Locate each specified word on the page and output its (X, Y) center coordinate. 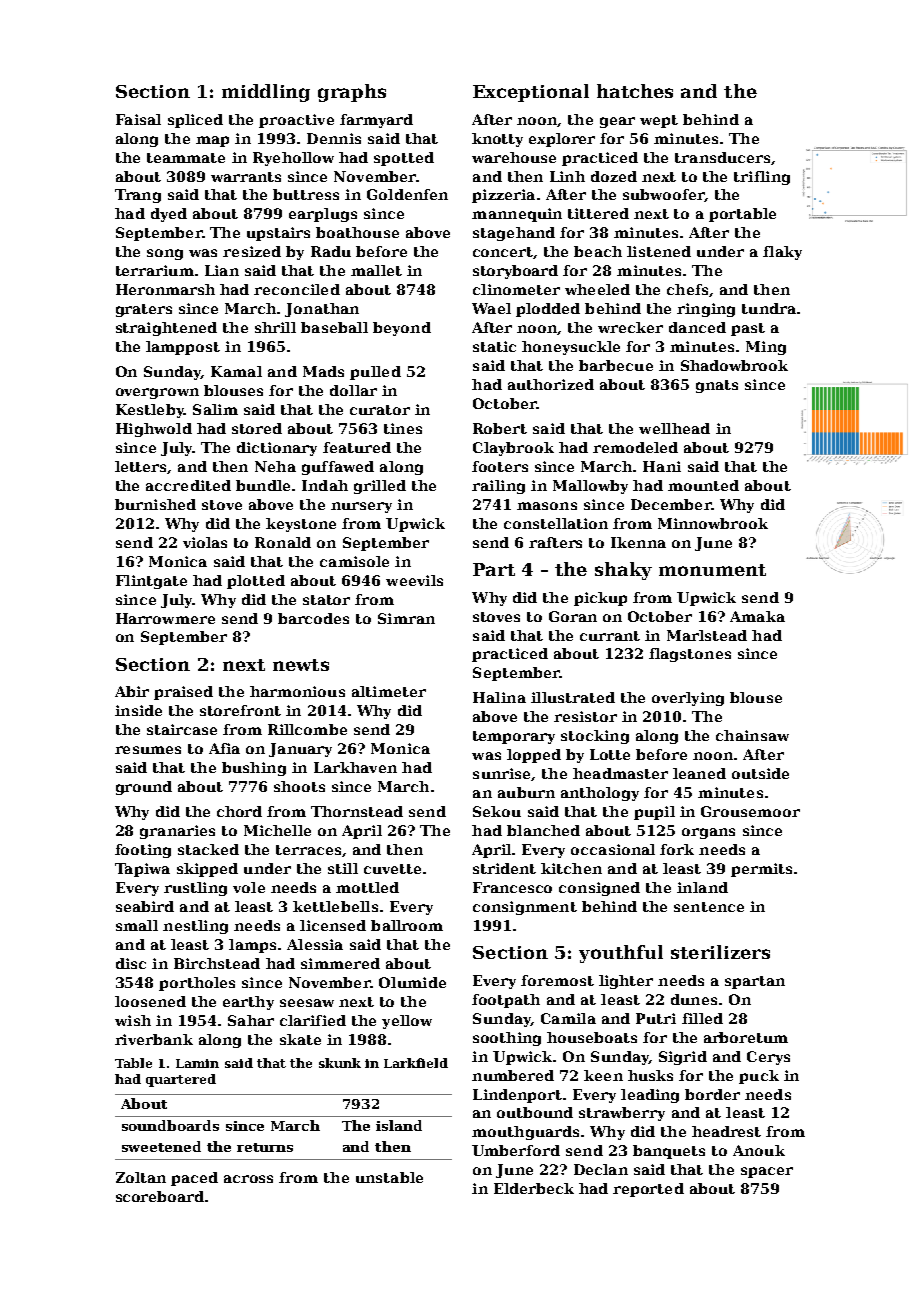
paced (194, 1179)
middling (266, 93)
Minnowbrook (713, 523)
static (494, 346)
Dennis (334, 138)
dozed (614, 176)
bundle (263, 485)
